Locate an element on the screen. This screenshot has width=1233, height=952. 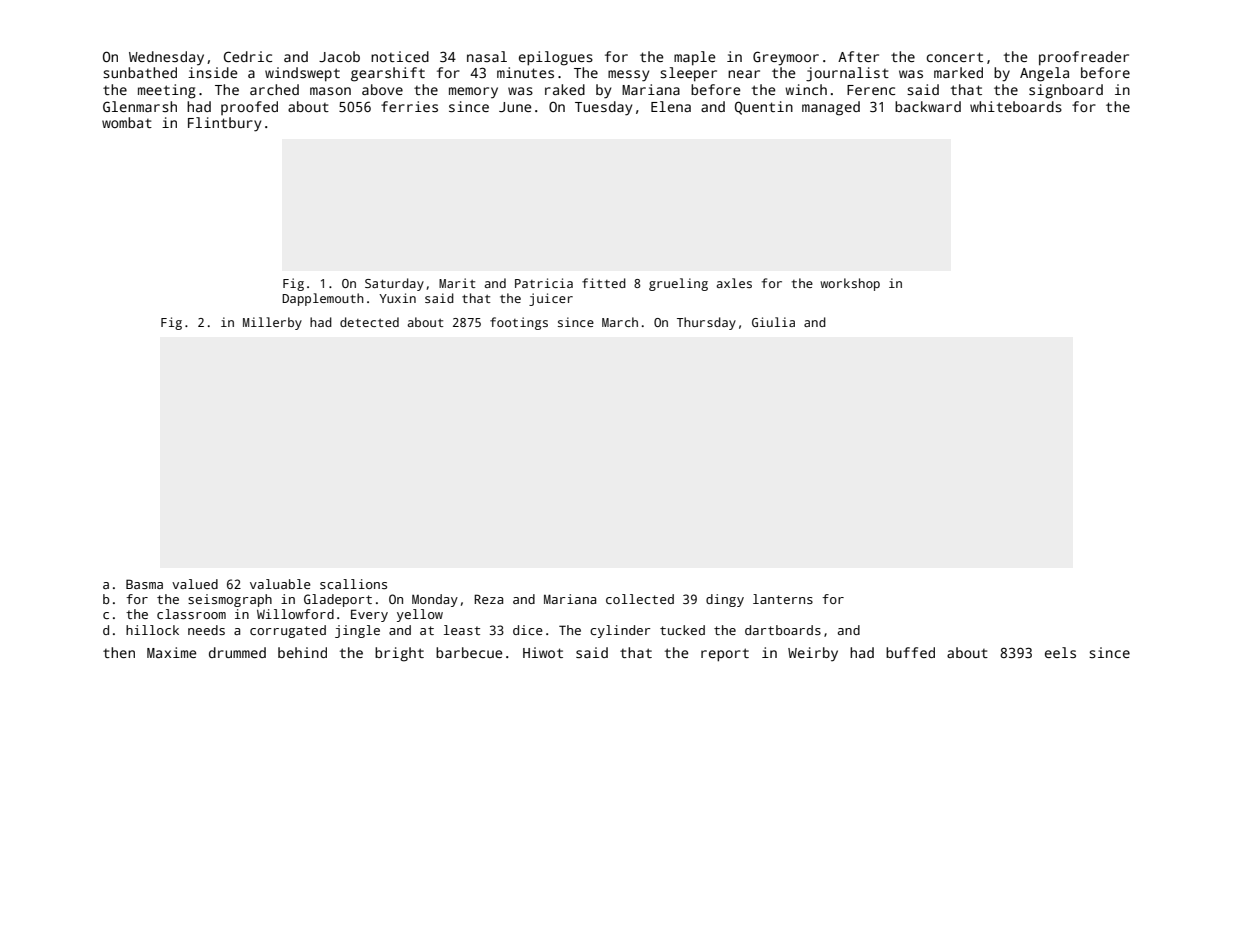
tucked is located at coordinates (682, 630).
